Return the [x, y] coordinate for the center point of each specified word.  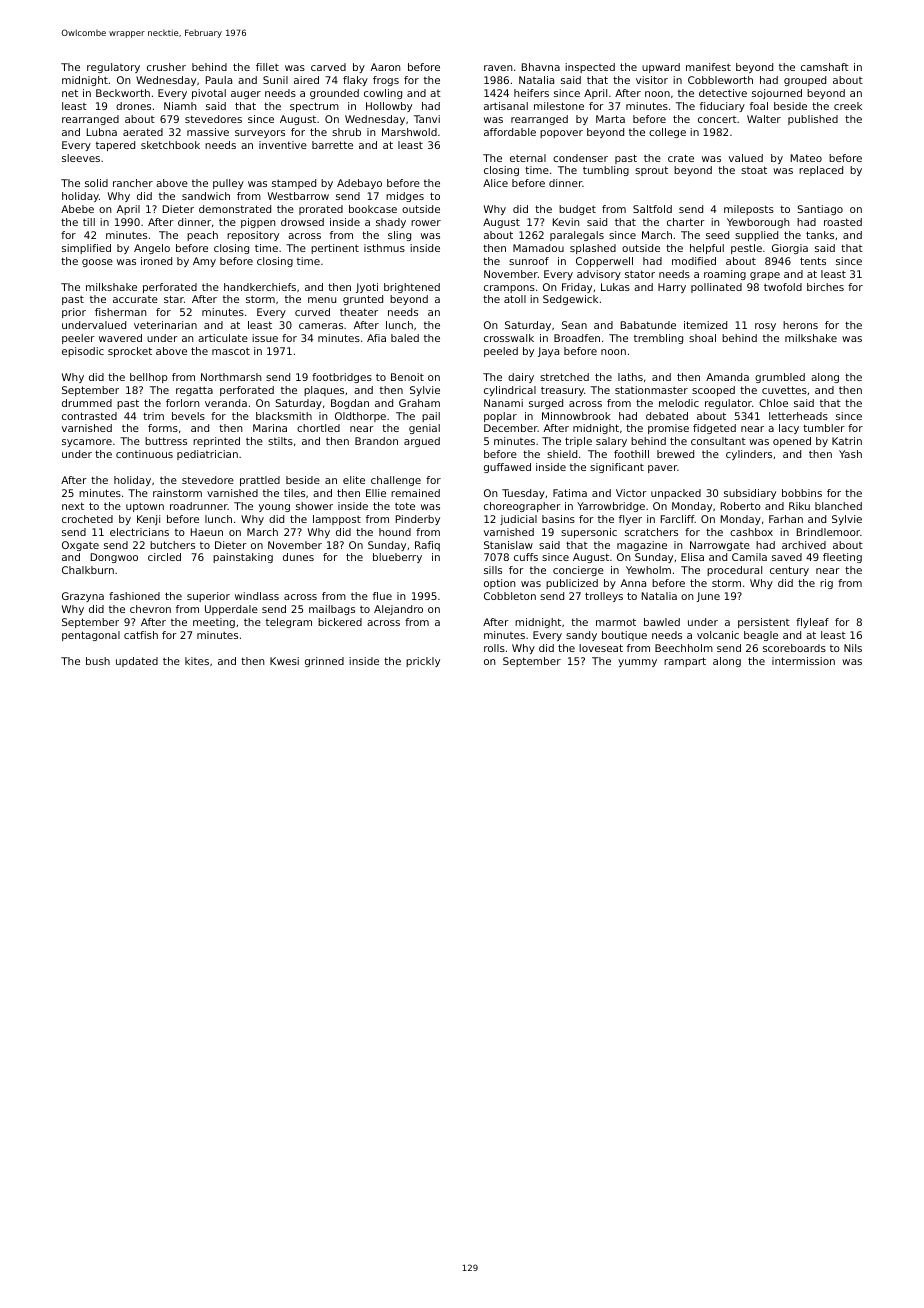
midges [405, 197]
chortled [318, 428]
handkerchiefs [260, 287]
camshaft [825, 67]
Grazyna [83, 597]
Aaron [386, 67]
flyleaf [812, 623]
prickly [423, 662]
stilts [280, 441]
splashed [593, 249]
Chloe [773, 403]
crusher [166, 67]
